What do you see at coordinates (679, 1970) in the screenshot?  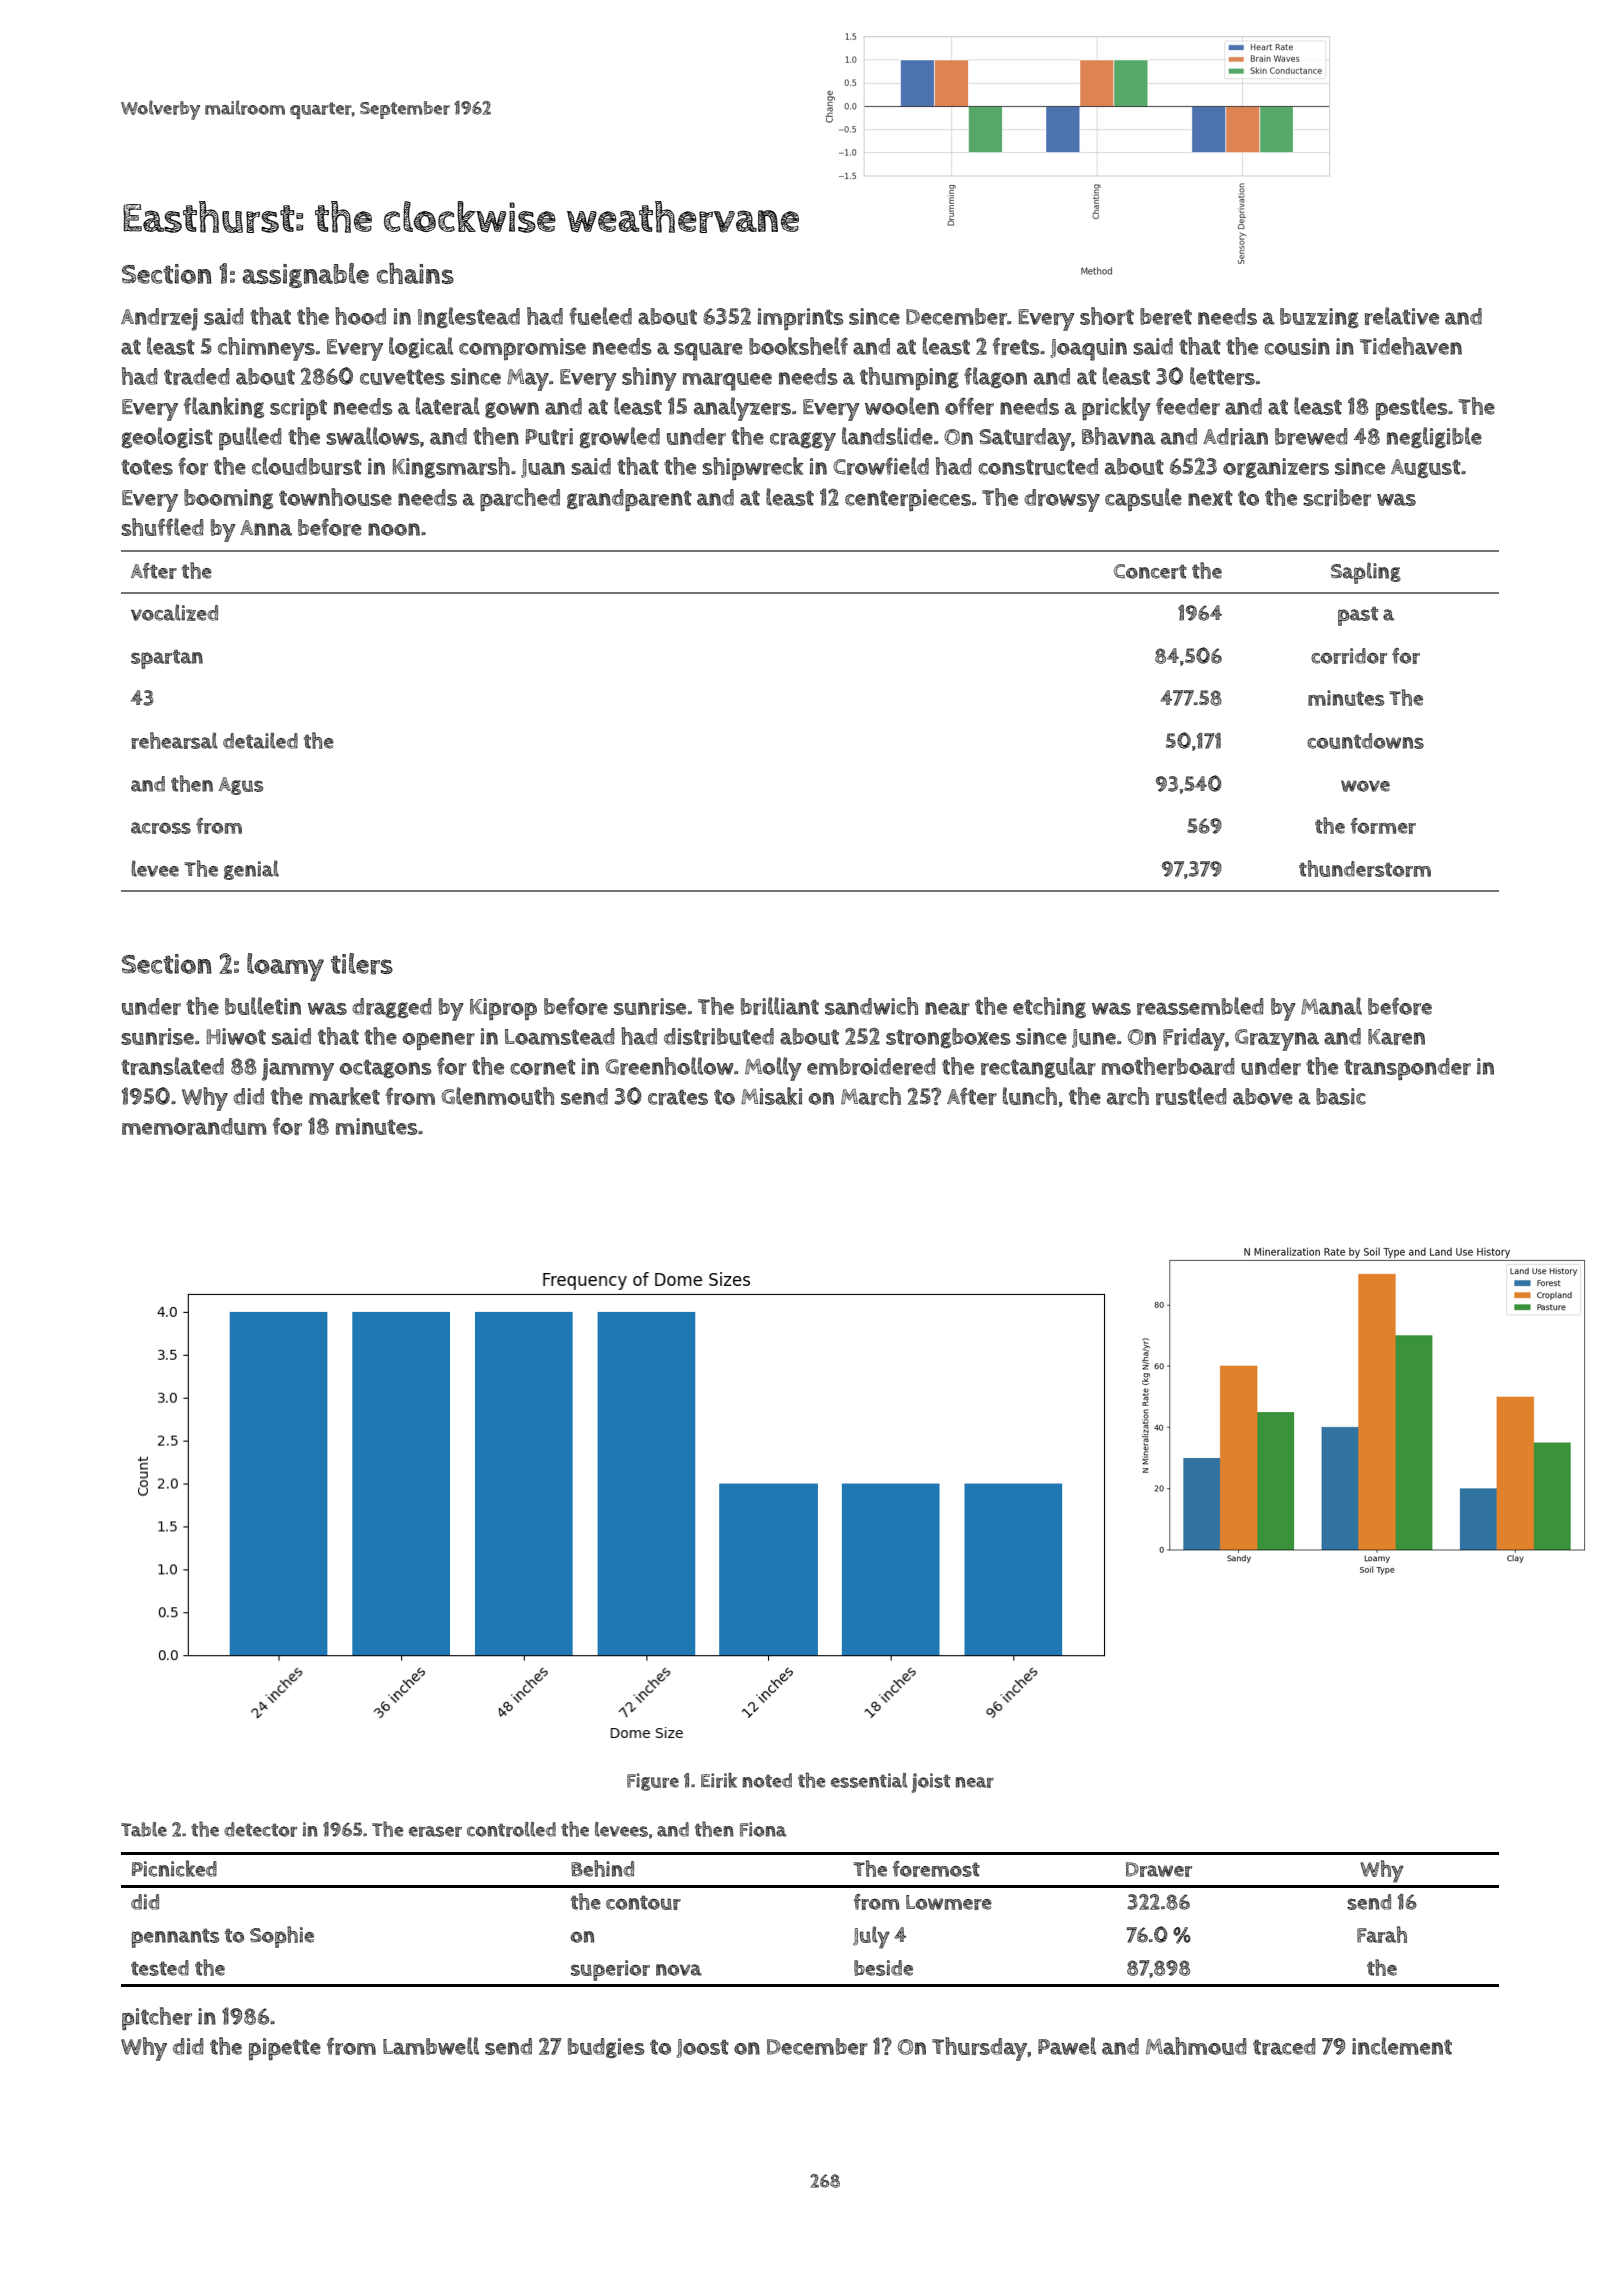 I see `nova` at bounding box center [679, 1970].
